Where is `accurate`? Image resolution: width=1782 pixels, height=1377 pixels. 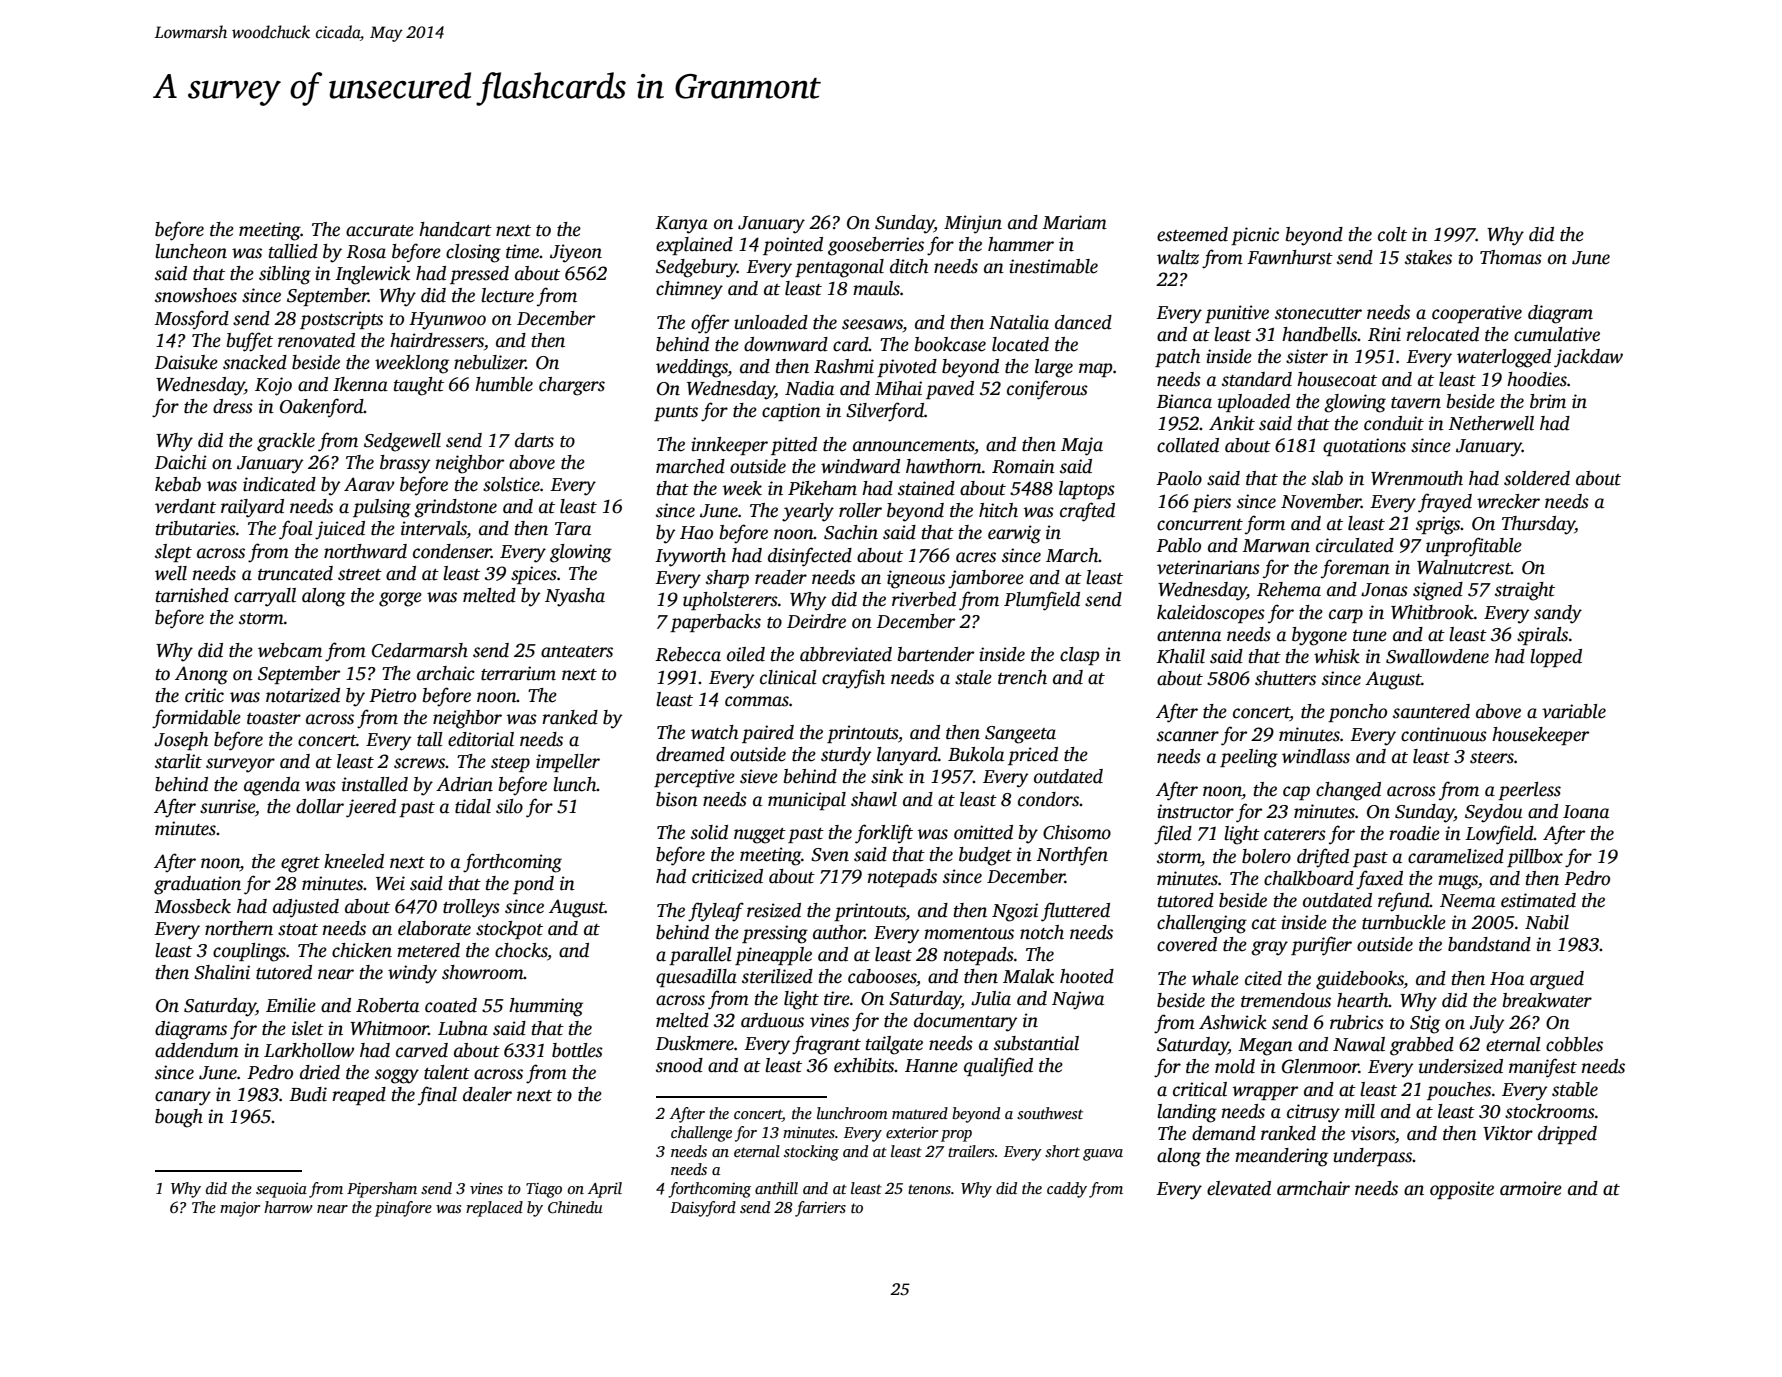
accurate is located at coordinates (380, 231).
